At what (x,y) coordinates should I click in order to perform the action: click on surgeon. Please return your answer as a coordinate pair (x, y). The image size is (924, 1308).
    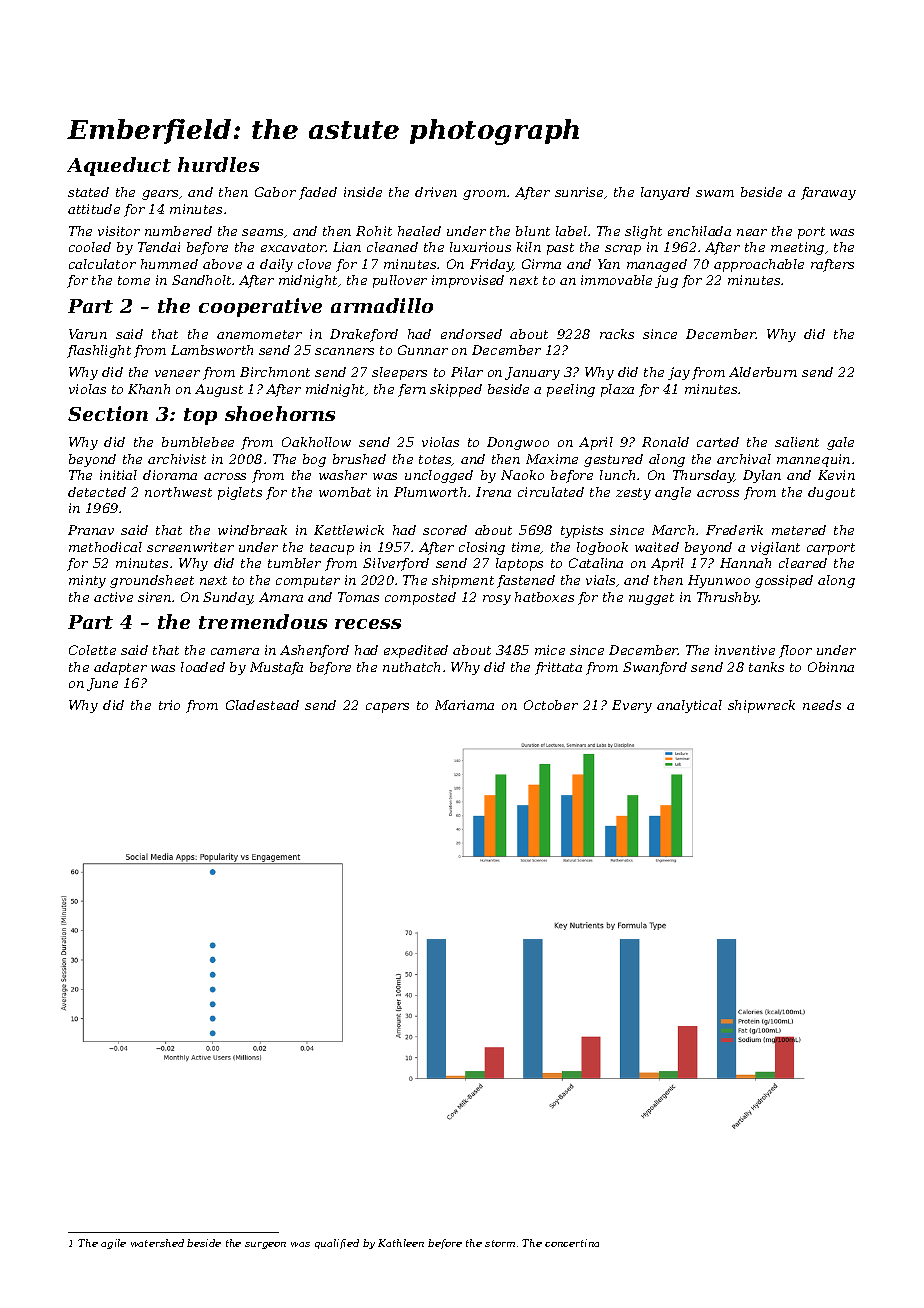
    Looking at the image, I should click on (265, 1245).
